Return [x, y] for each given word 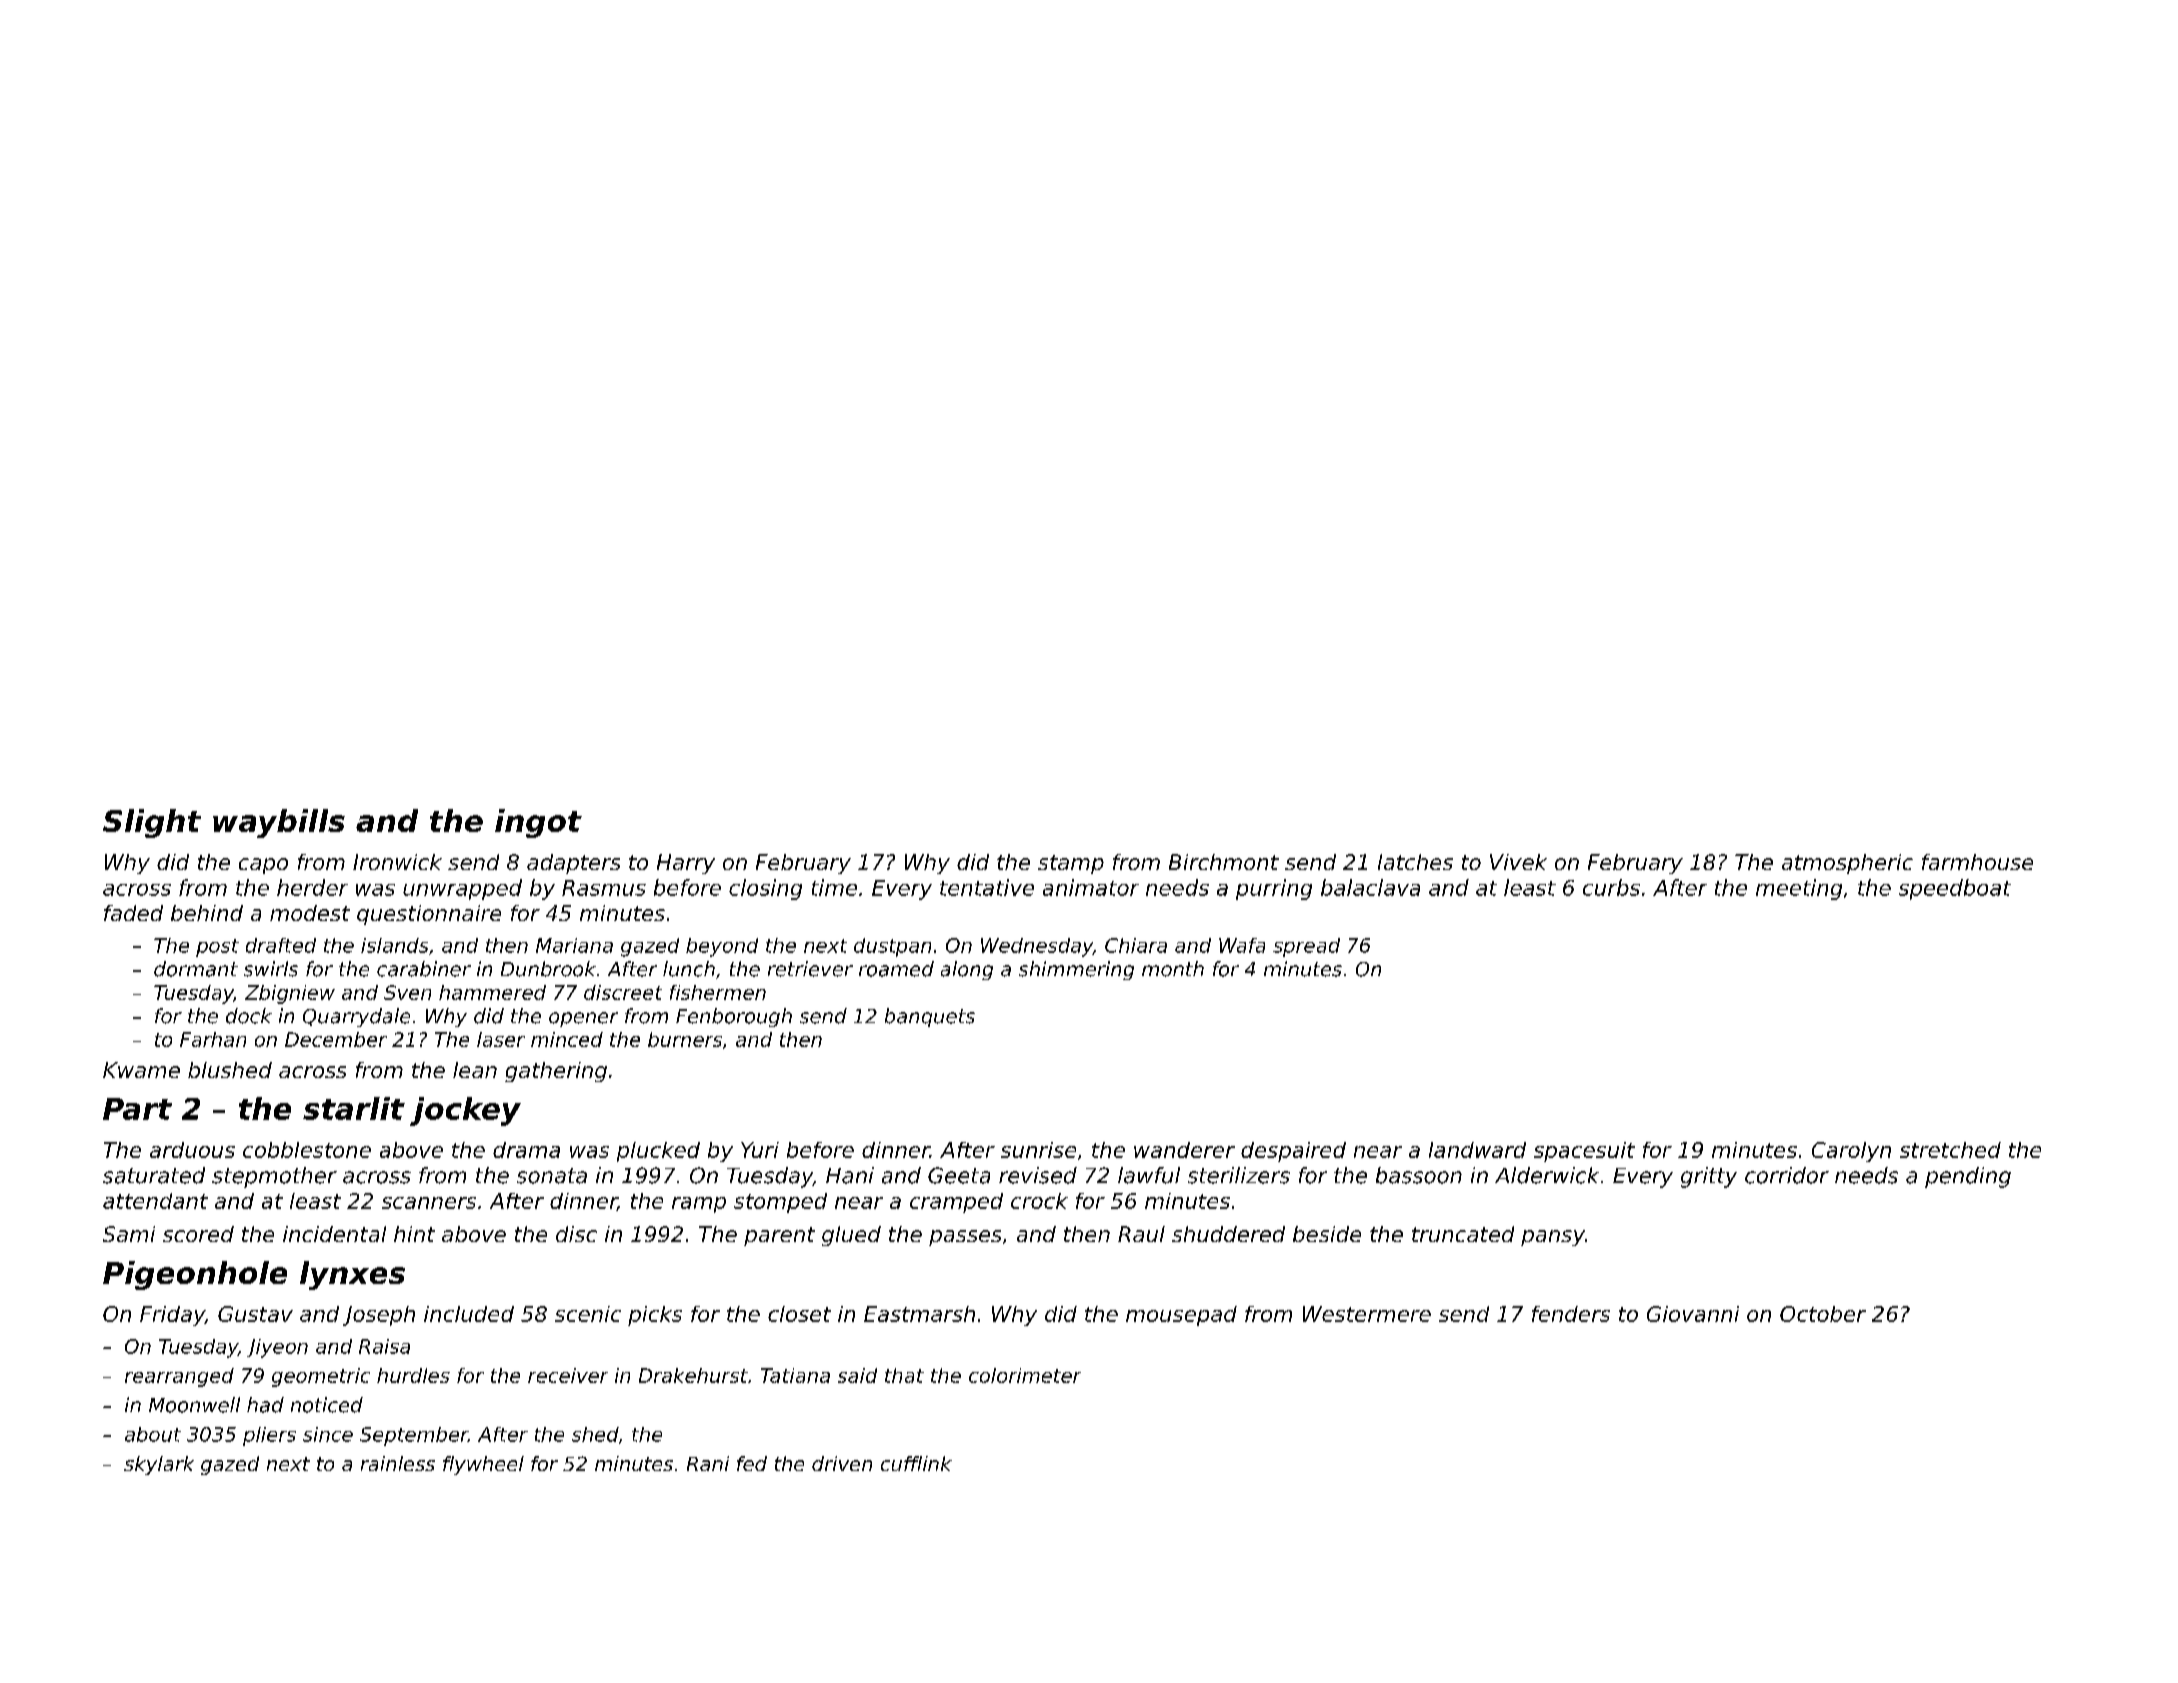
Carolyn [1851, 1152]
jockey [465, 1111]
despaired [1293, 1152]
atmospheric [1847, 864]
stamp [1071, 864]
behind [207, 913]
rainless [398, 1463]
